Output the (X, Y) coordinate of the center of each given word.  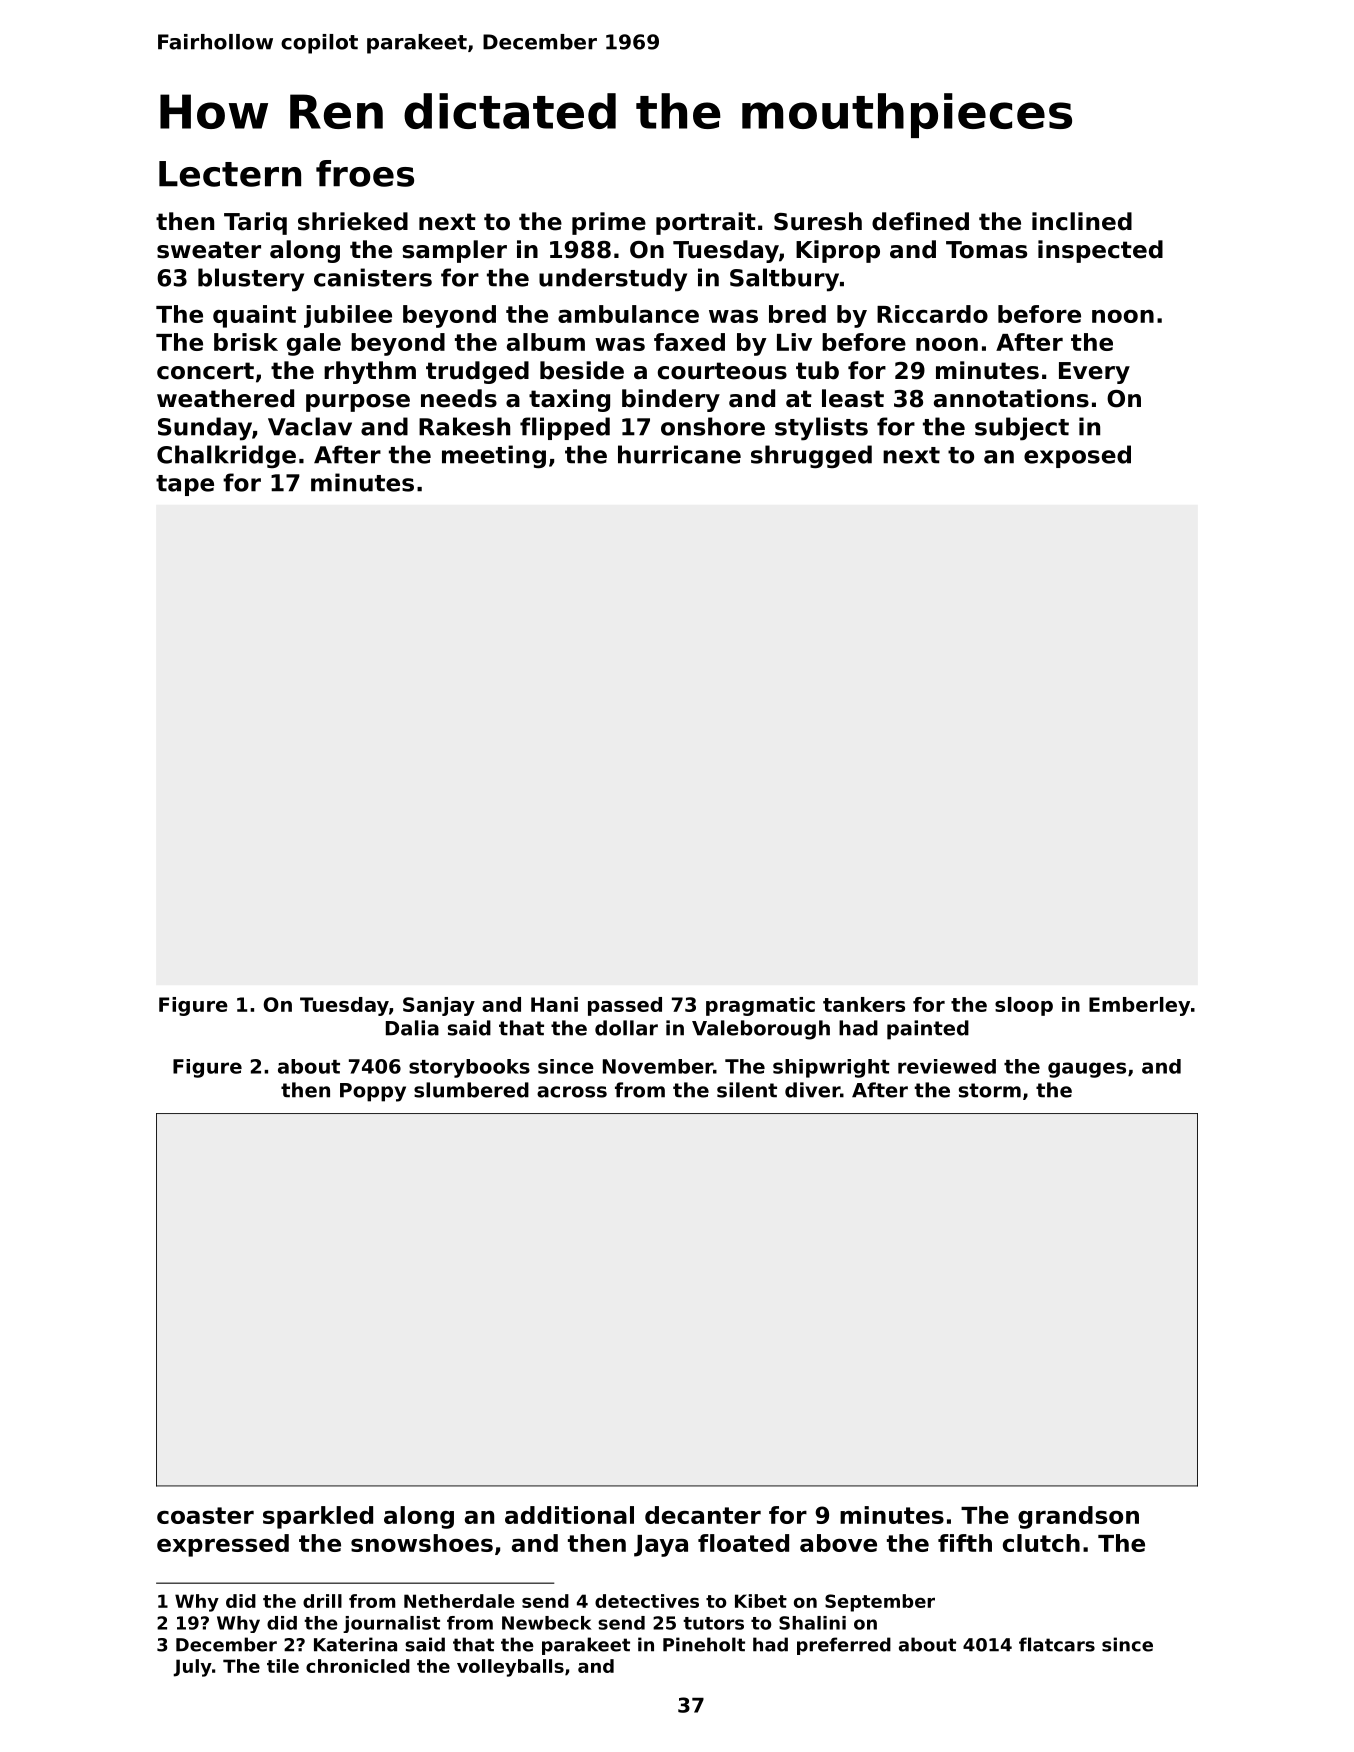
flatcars (1057, 1644)
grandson (1078, 1517)
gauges (1087, 1070)
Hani (554, 1004)
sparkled (318, 1517)
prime (609, 223)
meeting (494, 457)
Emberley (1139, 1006)
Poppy (373, 1092)
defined (920, 221)
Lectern (230, 174)
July (192, 1668)
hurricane (679, 454)
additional (569, 1515)
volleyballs (510, 1668)
